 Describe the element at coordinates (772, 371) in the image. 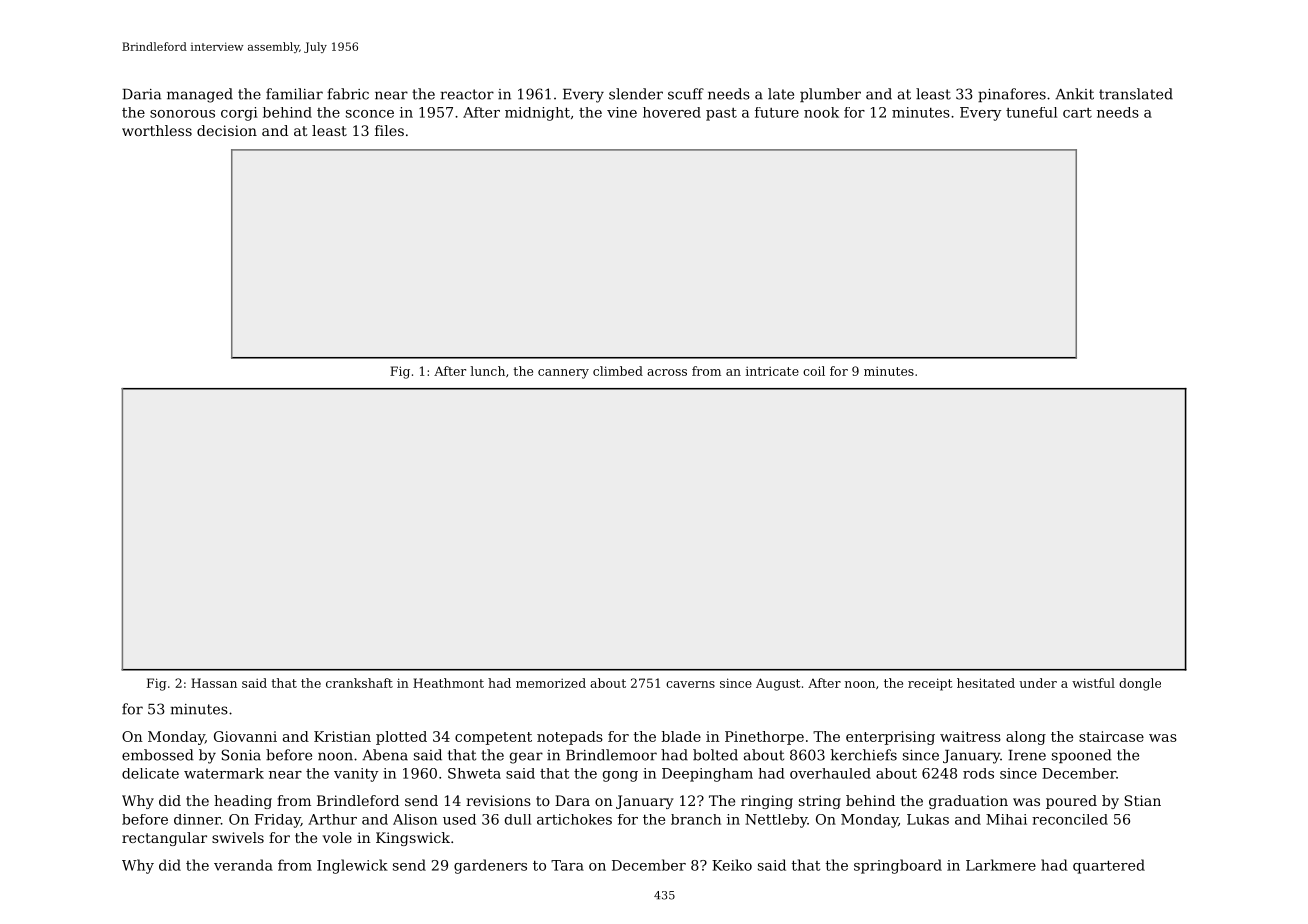

I see `intricate` at that location.
